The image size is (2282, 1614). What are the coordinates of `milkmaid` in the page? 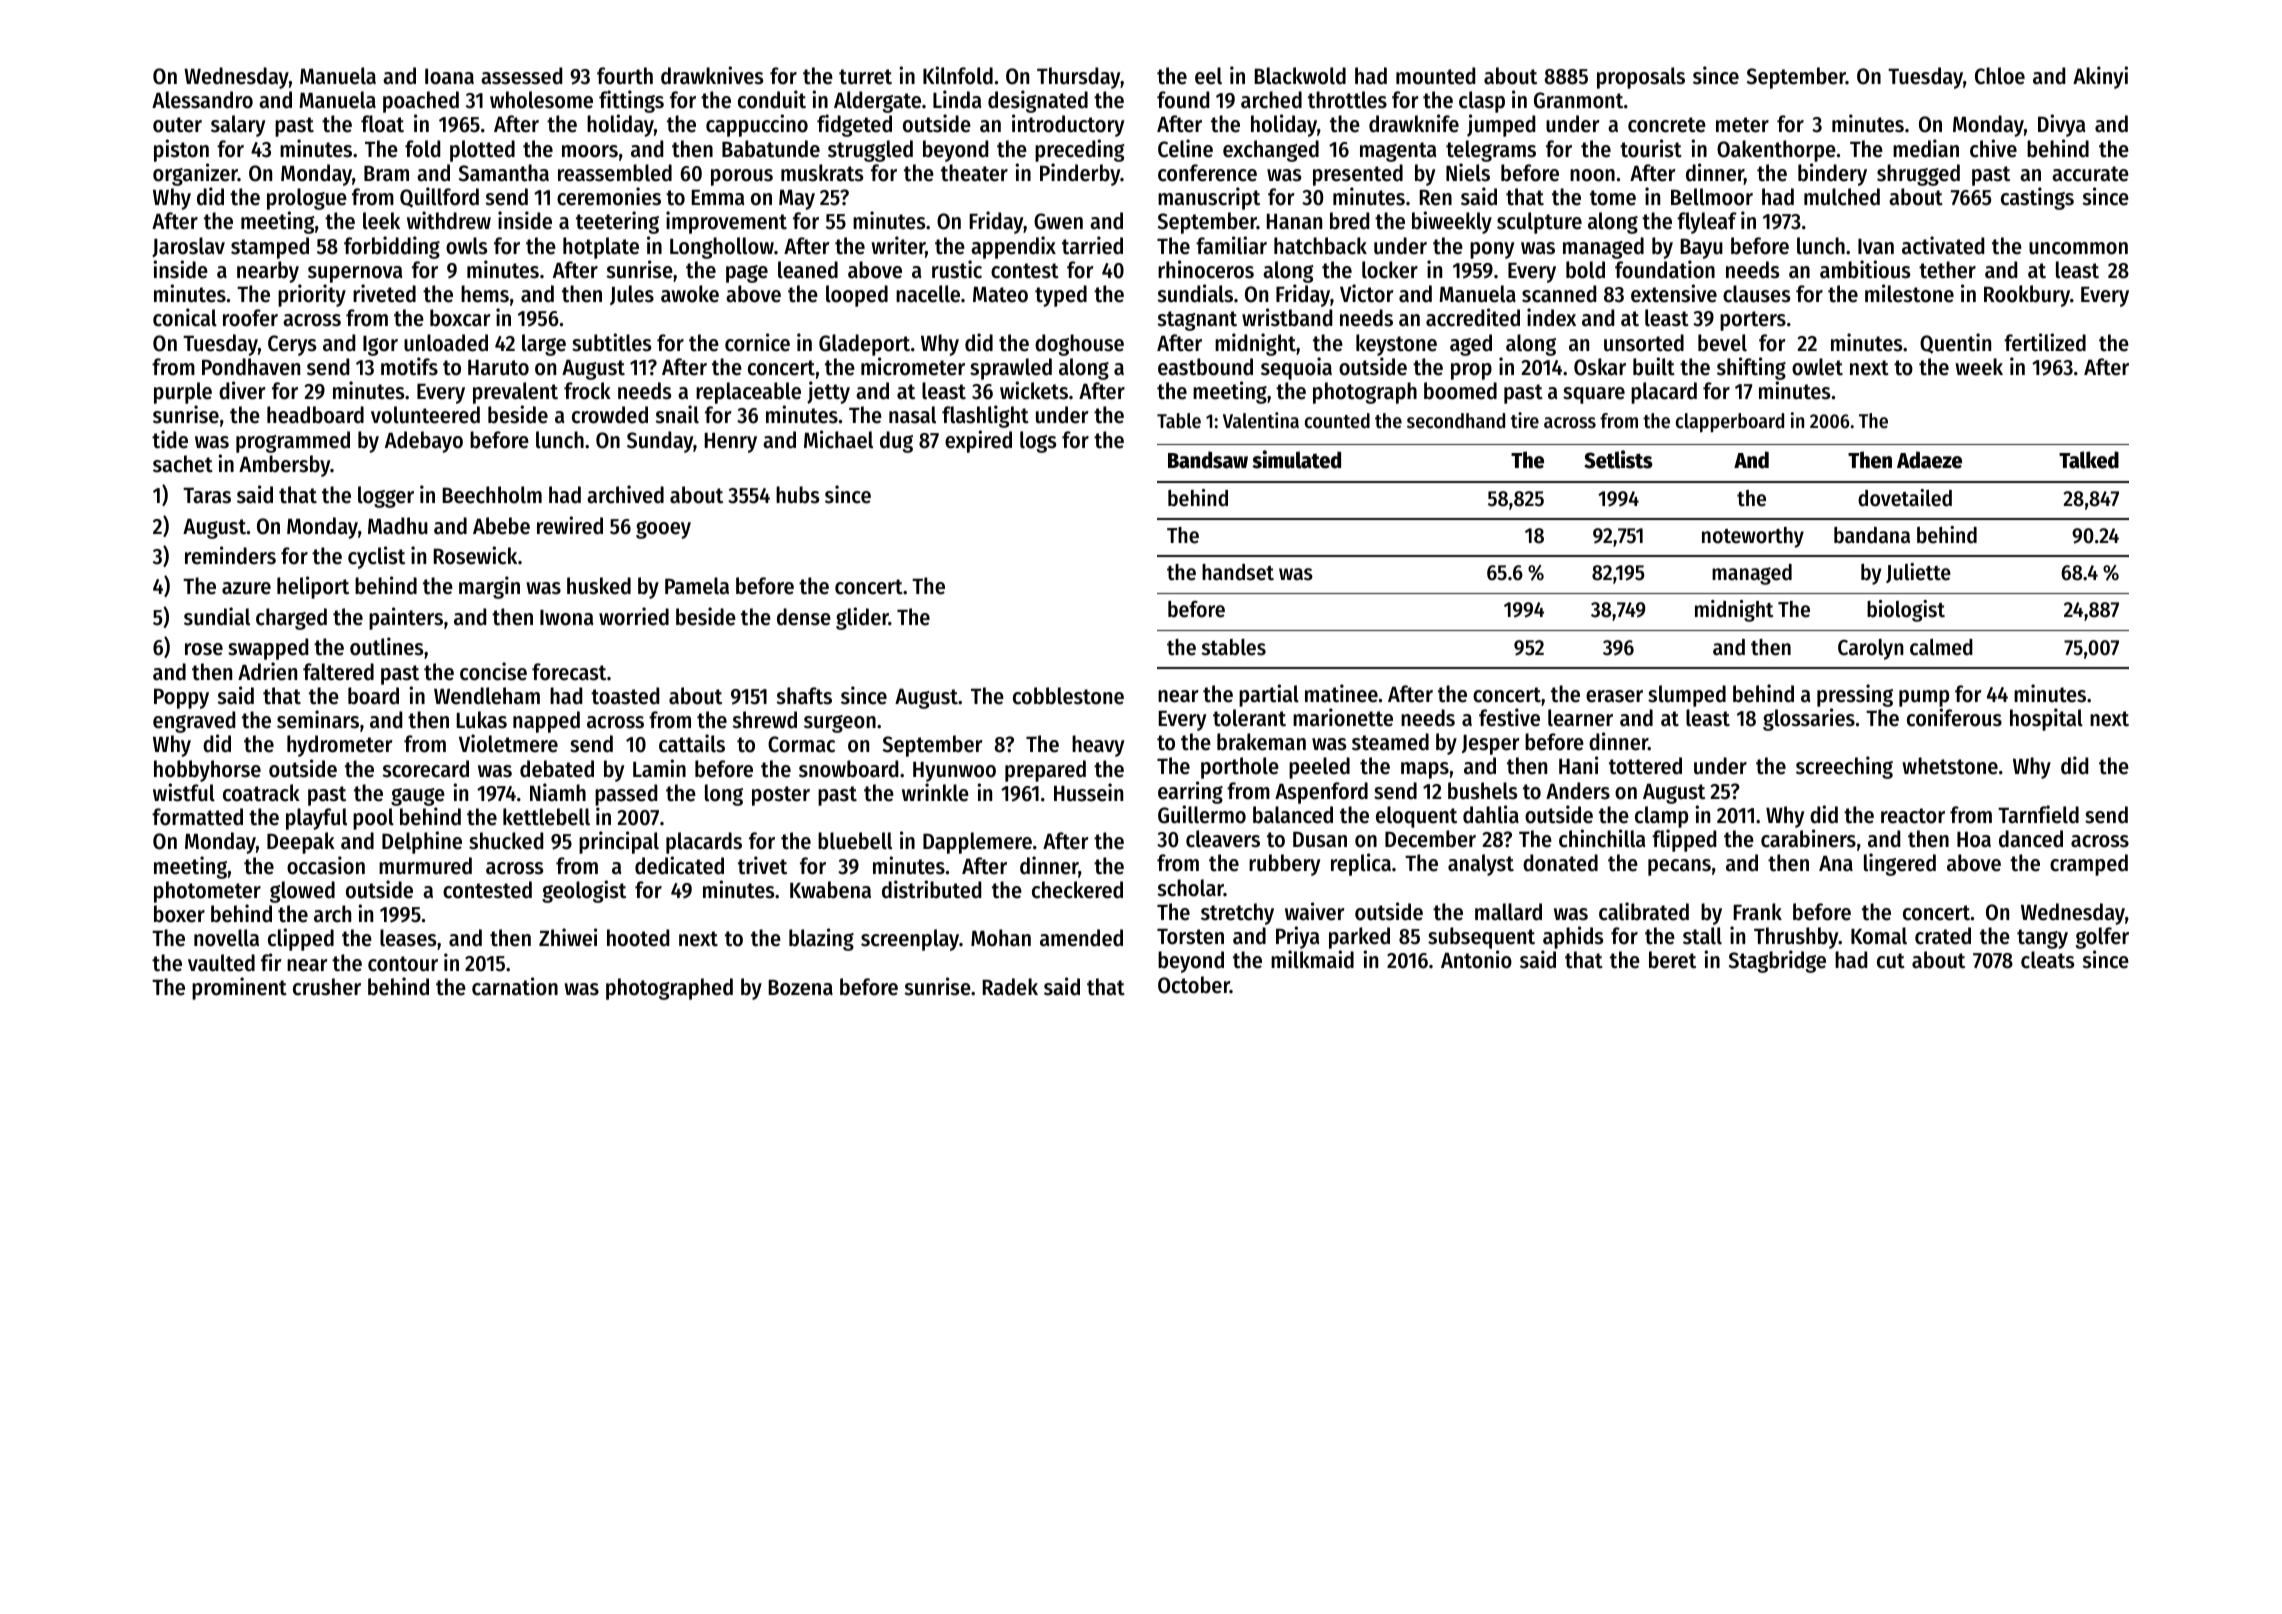 It's located at (1312, 959).
